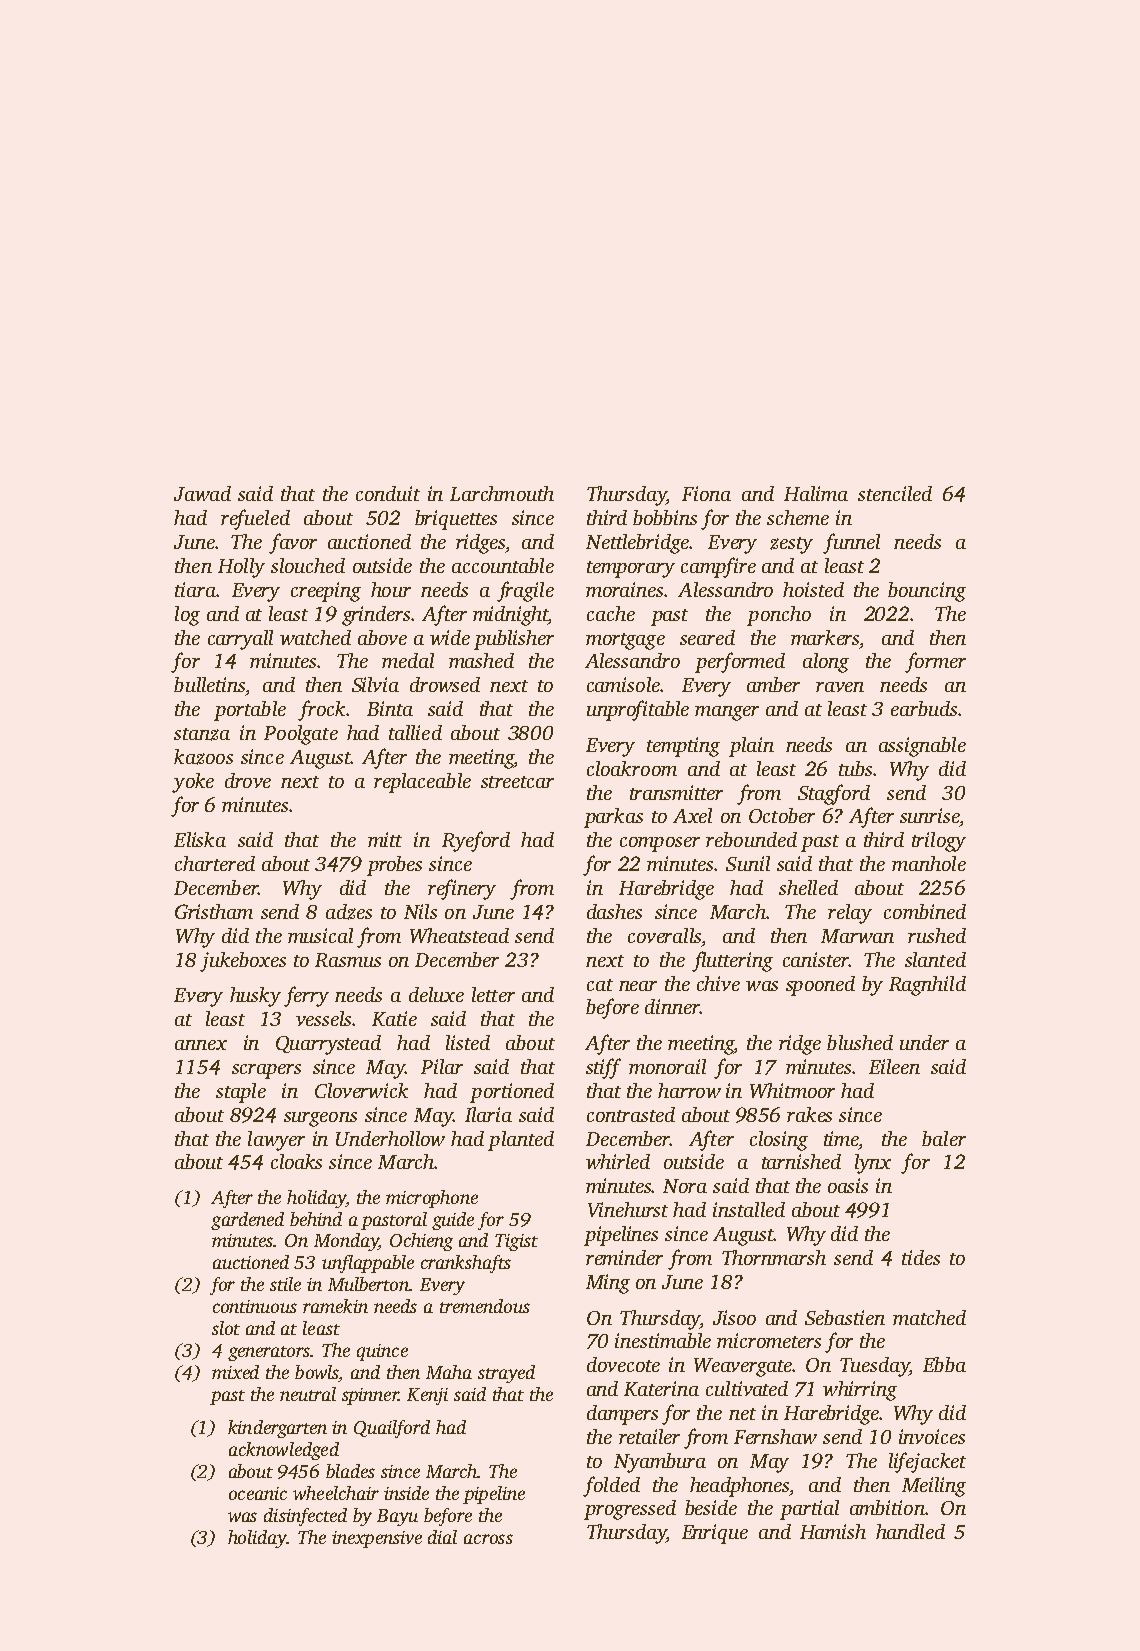 This screenshot has height=1651, width=1140. I want to click on strayed, so click(506, 1374).
